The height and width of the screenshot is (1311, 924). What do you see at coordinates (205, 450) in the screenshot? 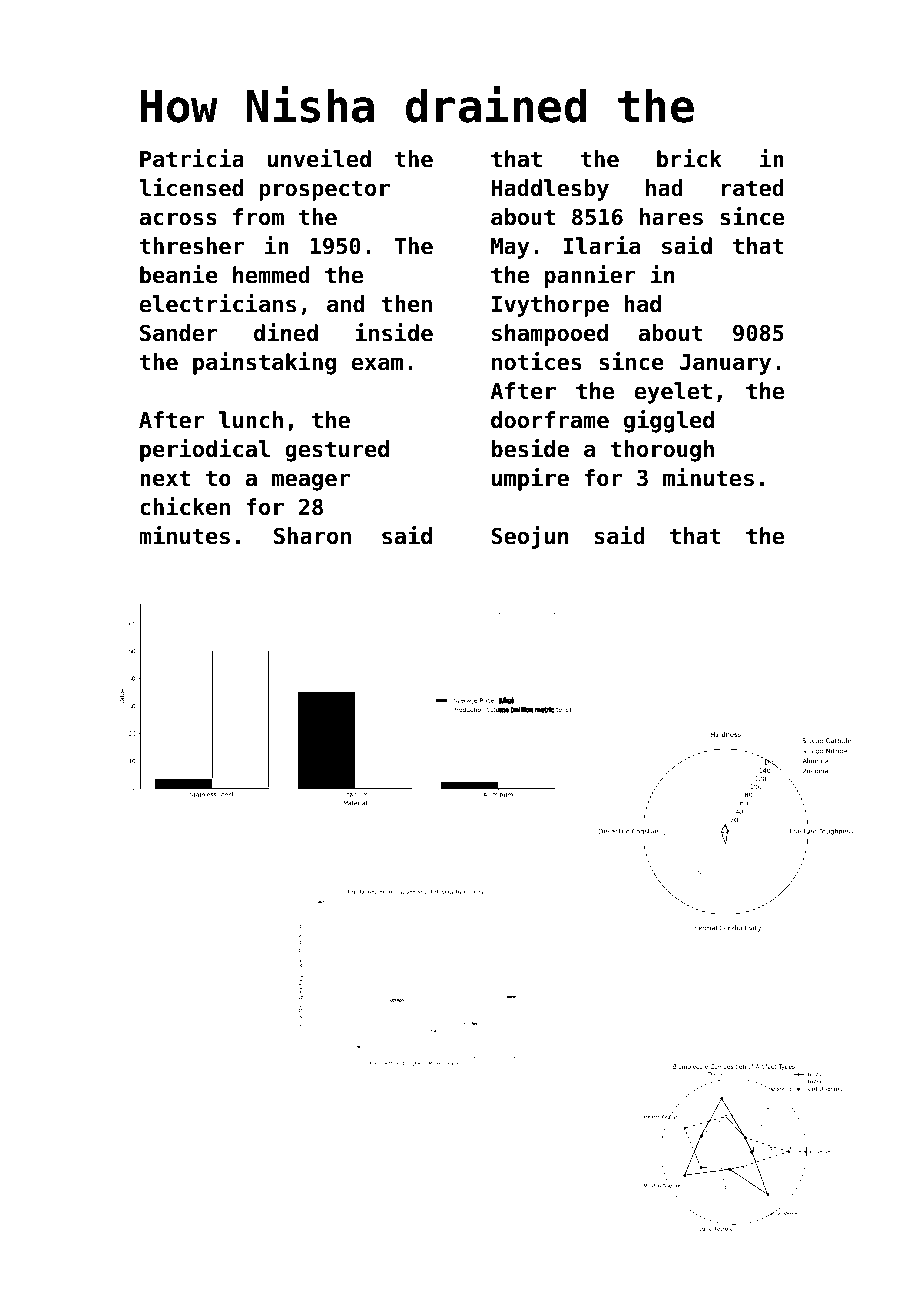
I see `periodical` at bounding box center [205, 450].
